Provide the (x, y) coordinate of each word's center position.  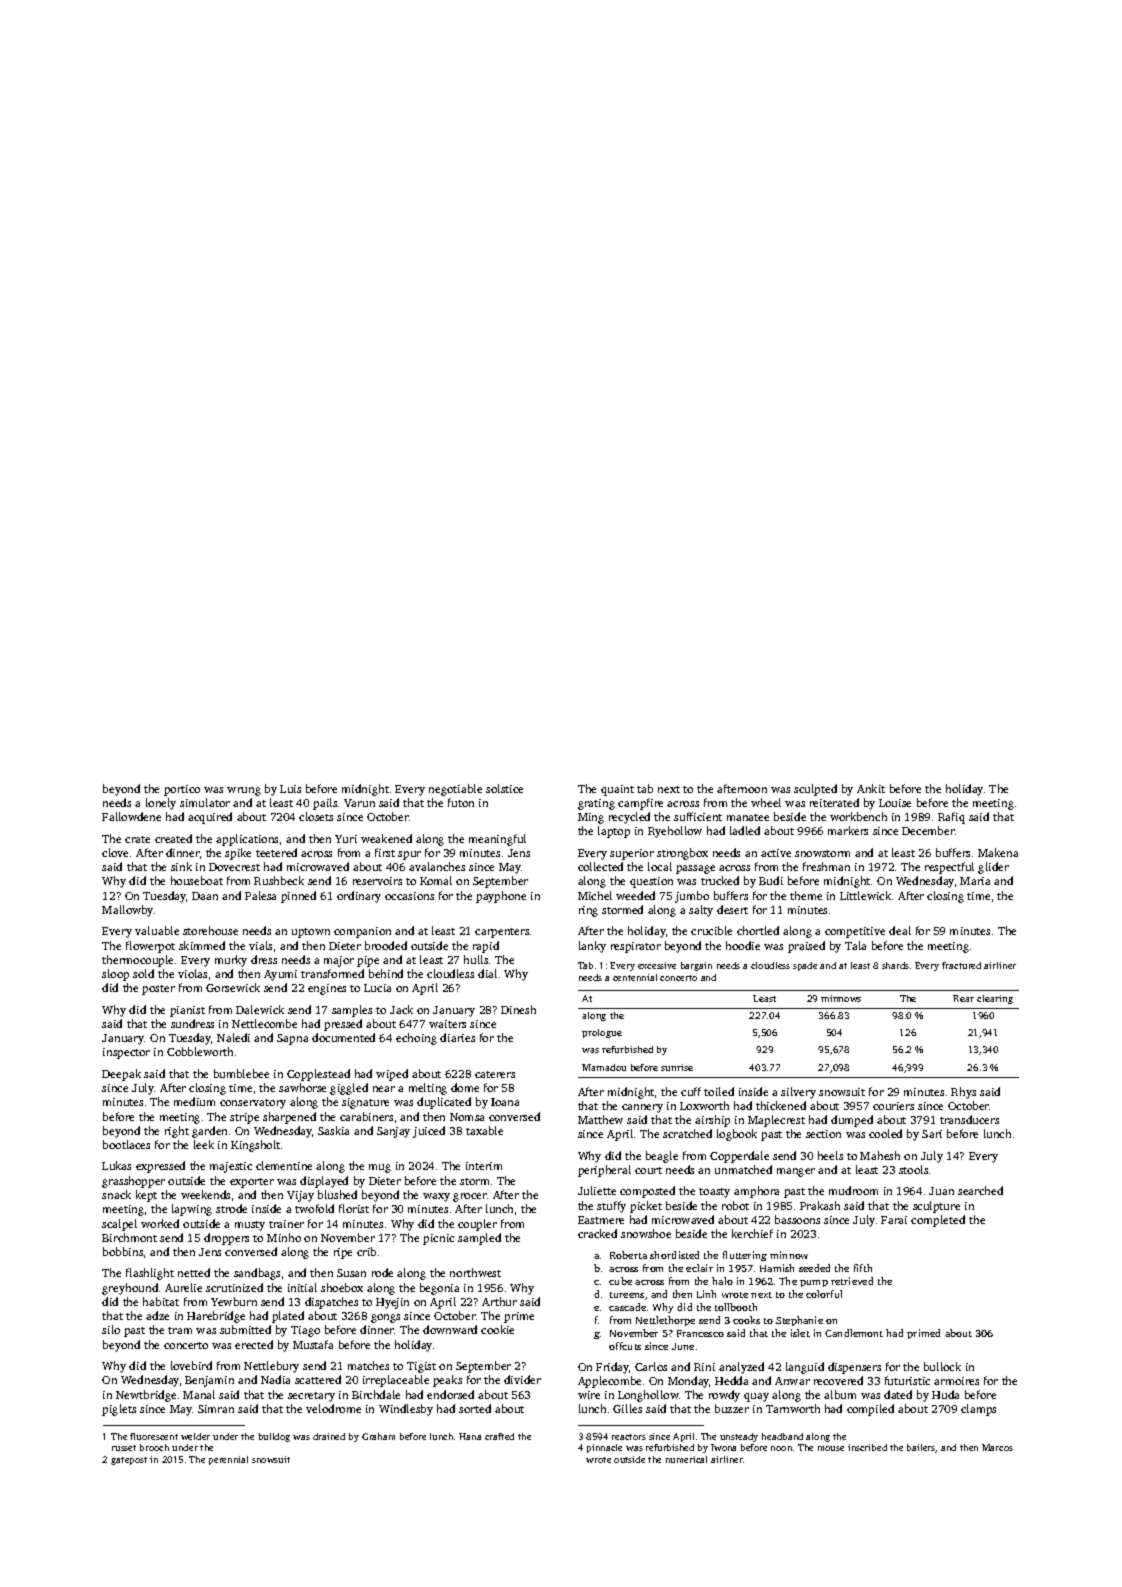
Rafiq (951, 818)
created (173, 838)
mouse (831, 1448)
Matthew (600, 1119)
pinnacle (604, 1448)
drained (329, 1436)
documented (343, 1037)
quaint (617, 790)
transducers (969, 1119)
